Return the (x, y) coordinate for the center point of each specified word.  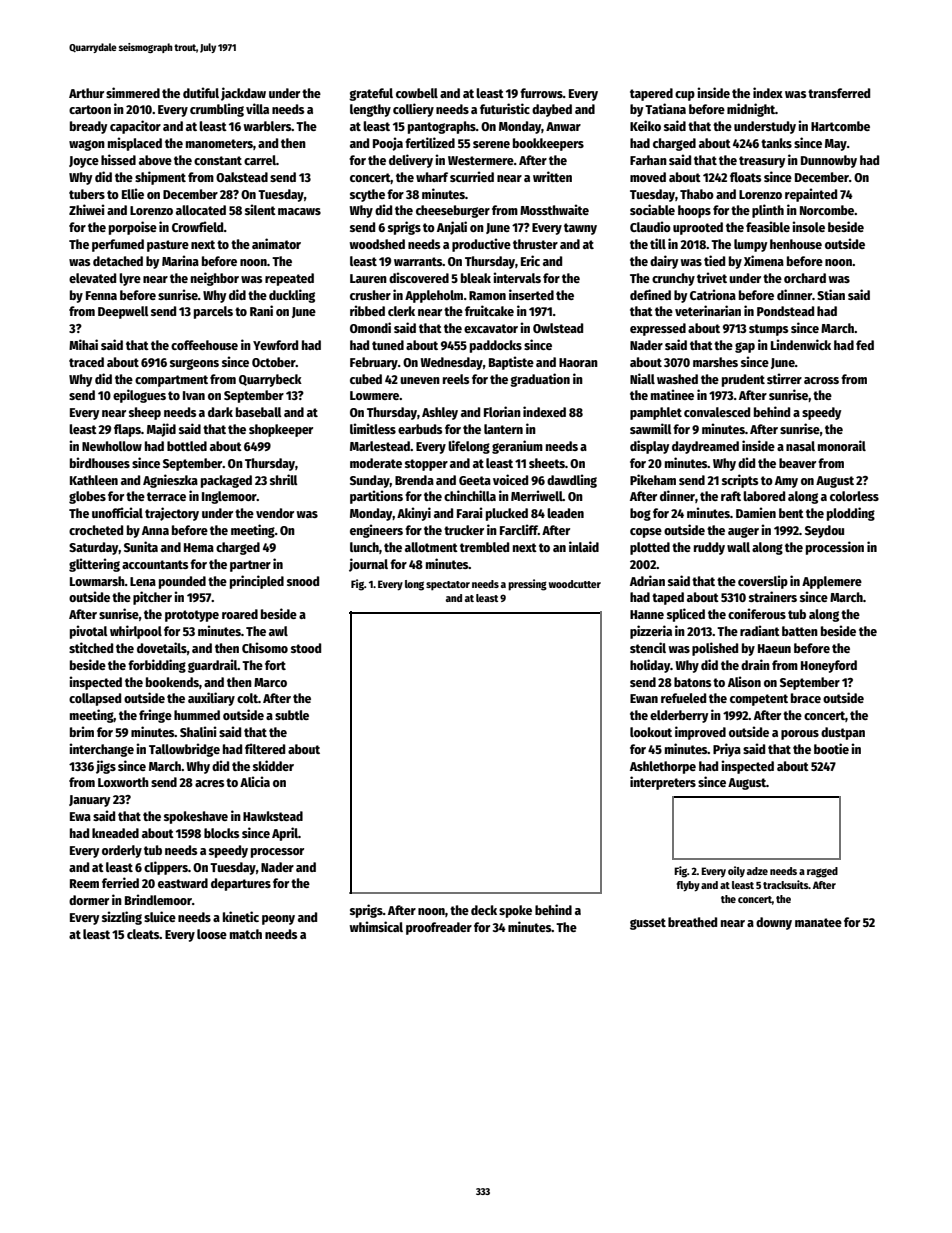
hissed (118, 159)
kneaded (115, 833)
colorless (854, 496)
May (836, 145)
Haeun (774, 648)
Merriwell (537, 495)
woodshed (377, 244)
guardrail (213, 666)
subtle (292, 715)
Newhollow (112, 446)
